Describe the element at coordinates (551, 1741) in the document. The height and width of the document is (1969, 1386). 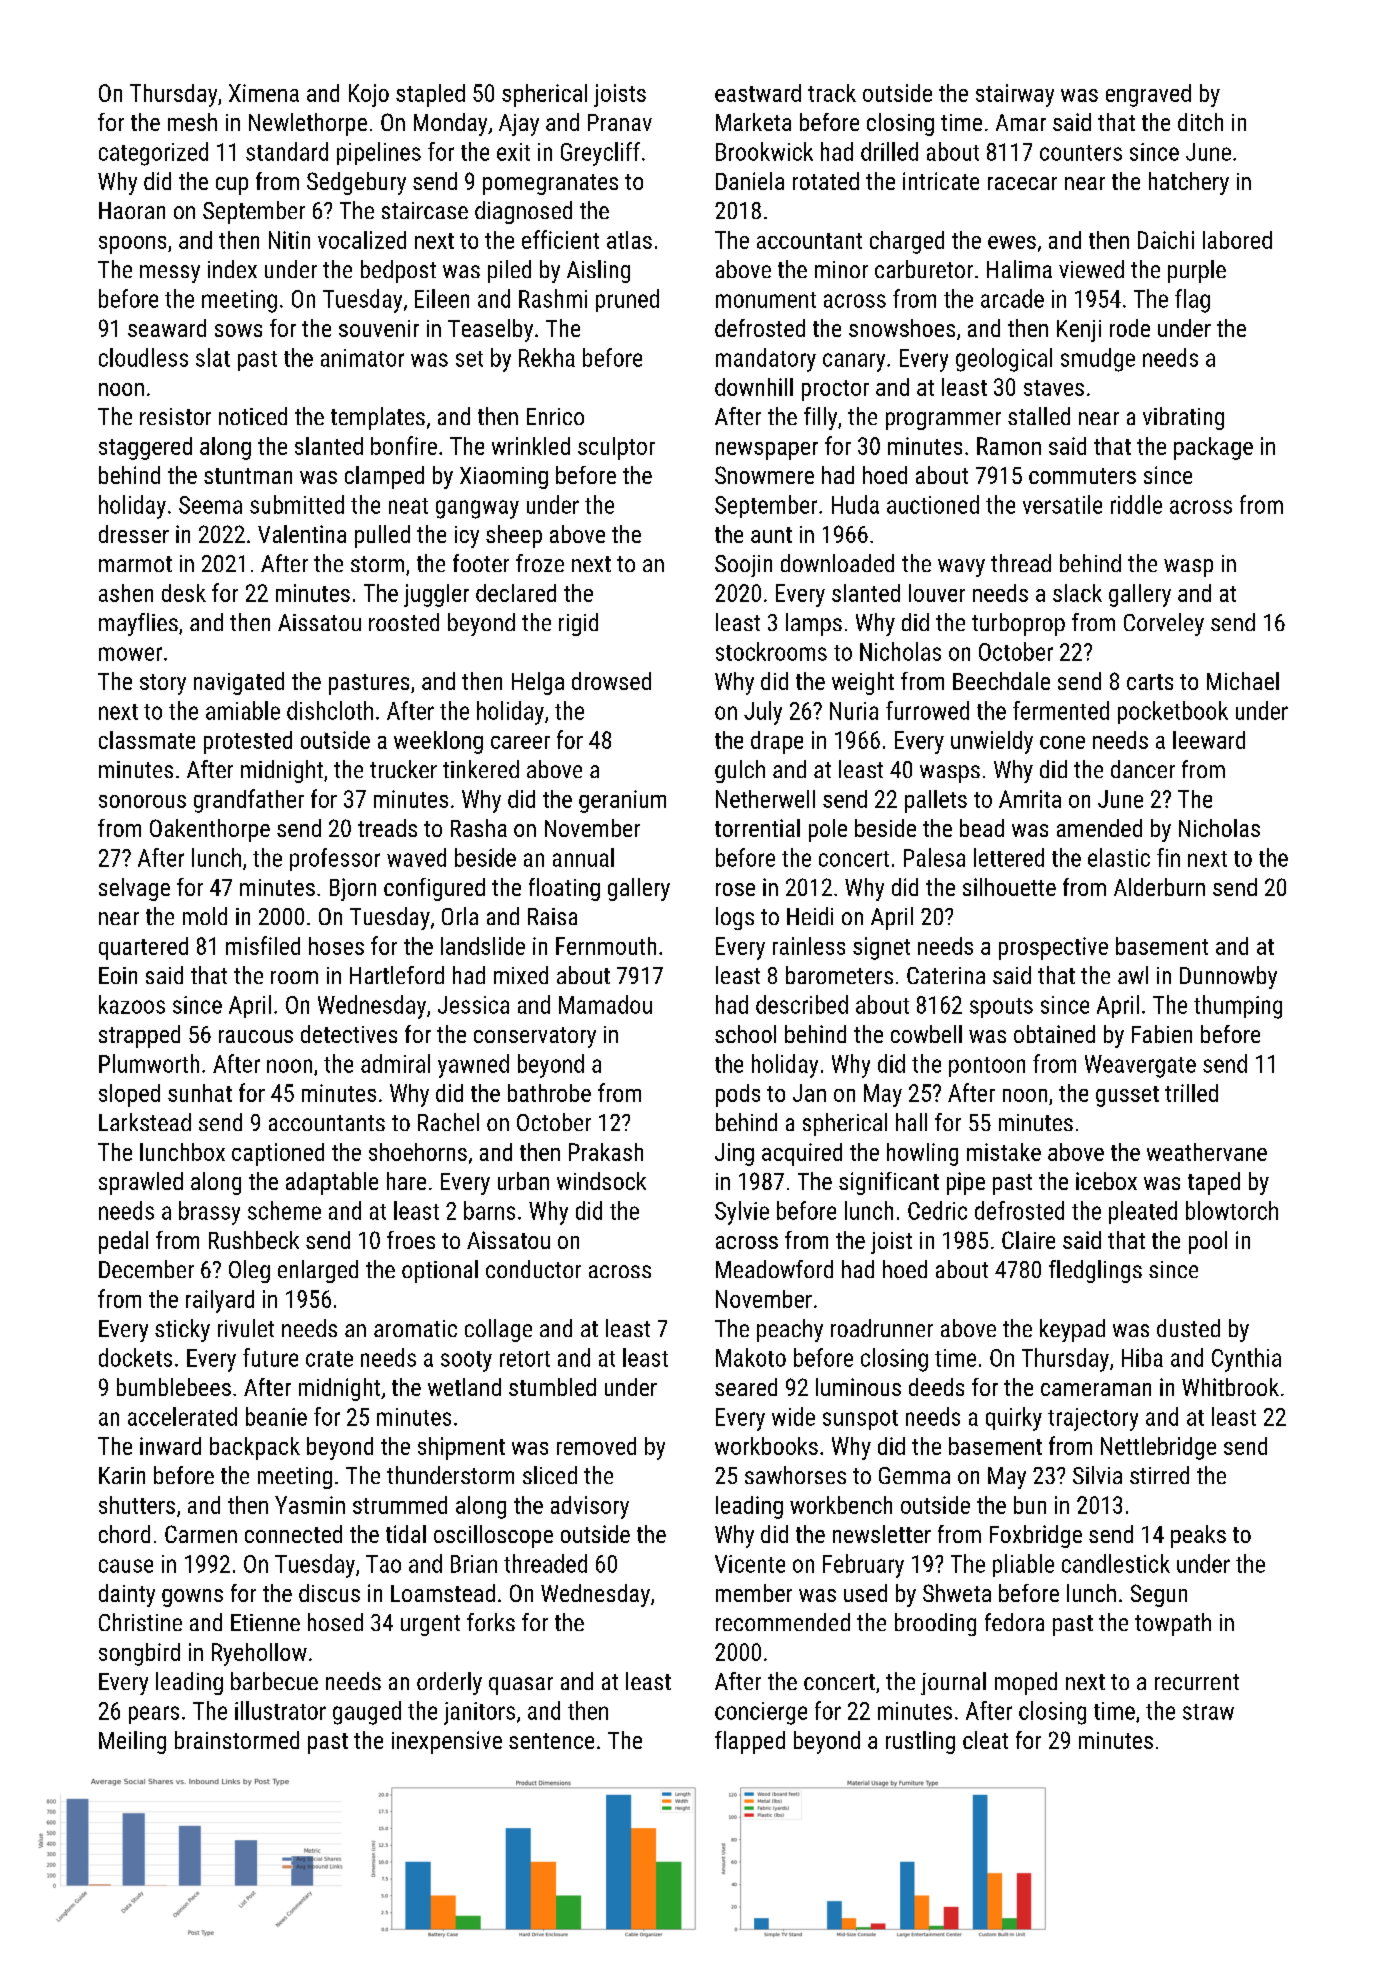
I see `sentence` at that location.
